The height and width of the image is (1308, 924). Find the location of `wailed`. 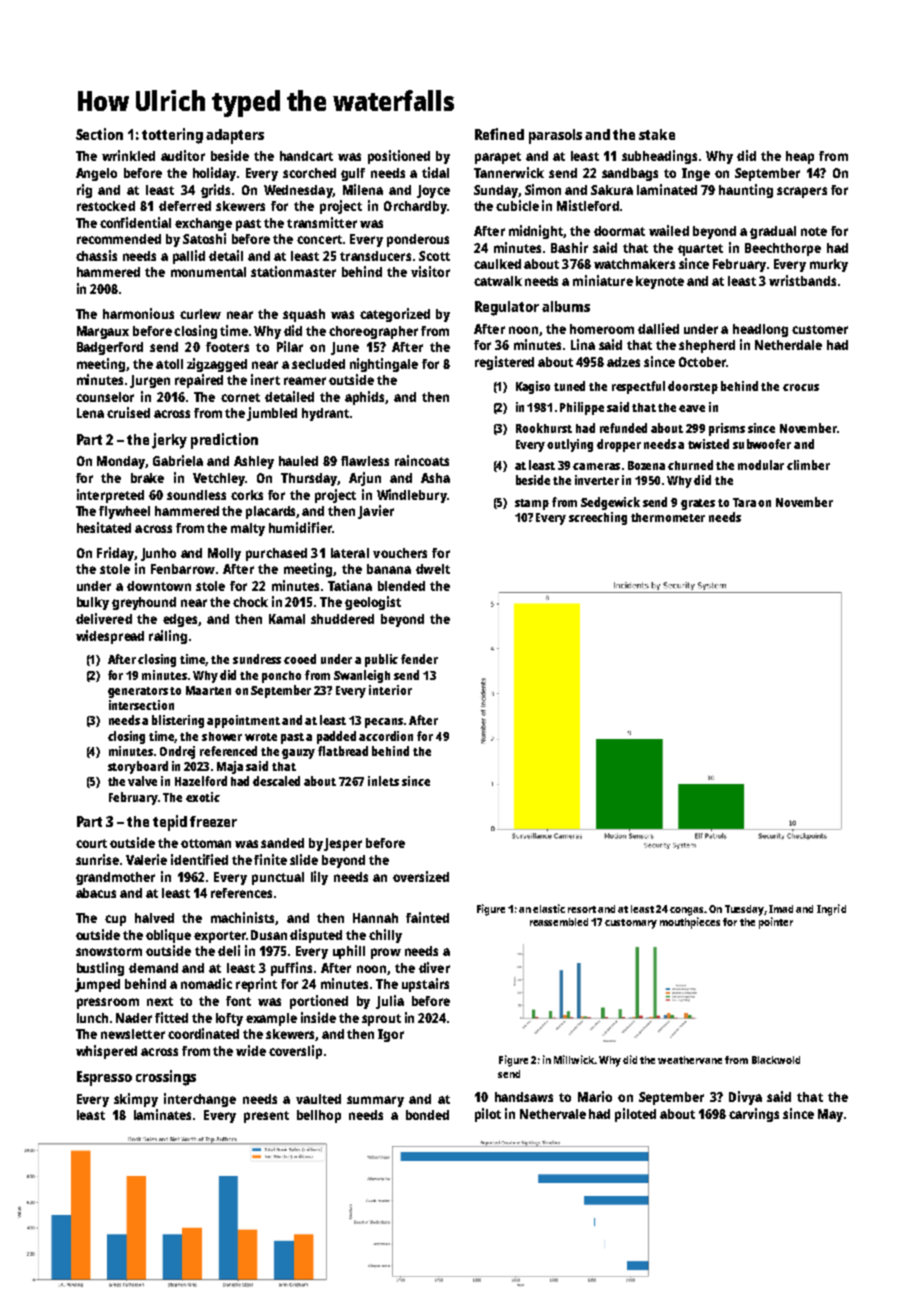

wailed is located at coordinates (669, 230).
